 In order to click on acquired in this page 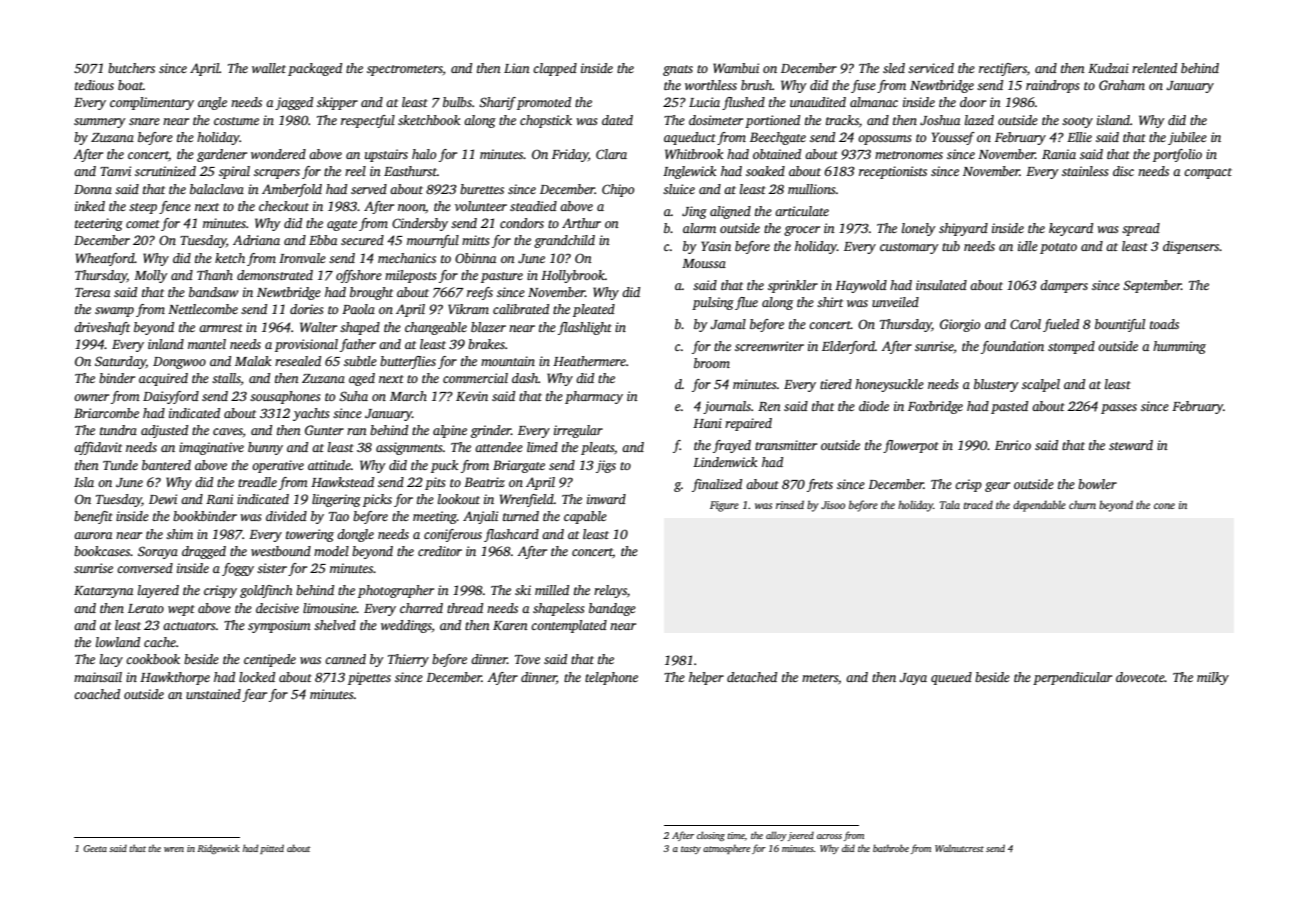, I will do `click(163, 379)`.
